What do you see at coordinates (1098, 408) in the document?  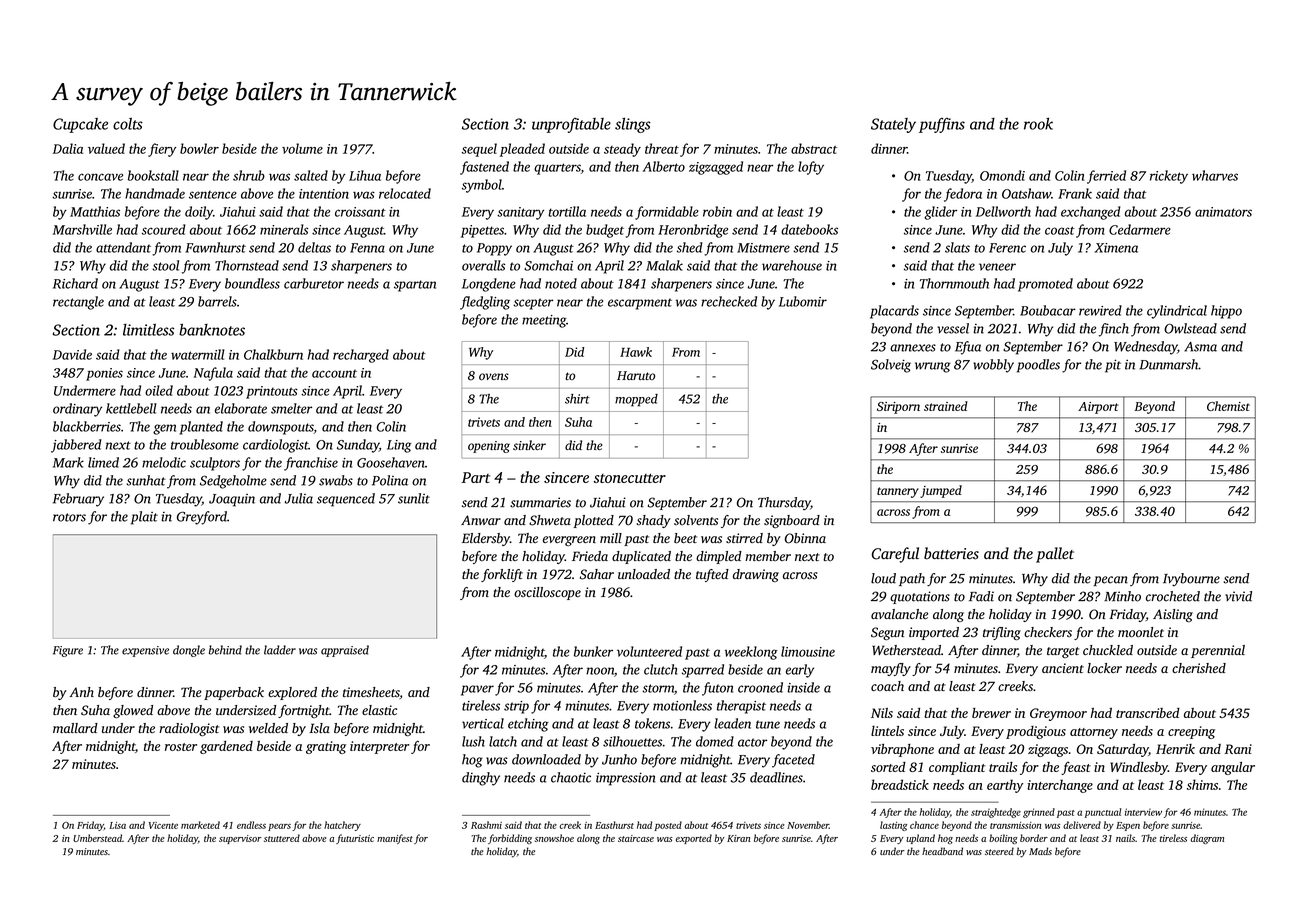 I see `Airport` at bounding box center [1098, 408].
